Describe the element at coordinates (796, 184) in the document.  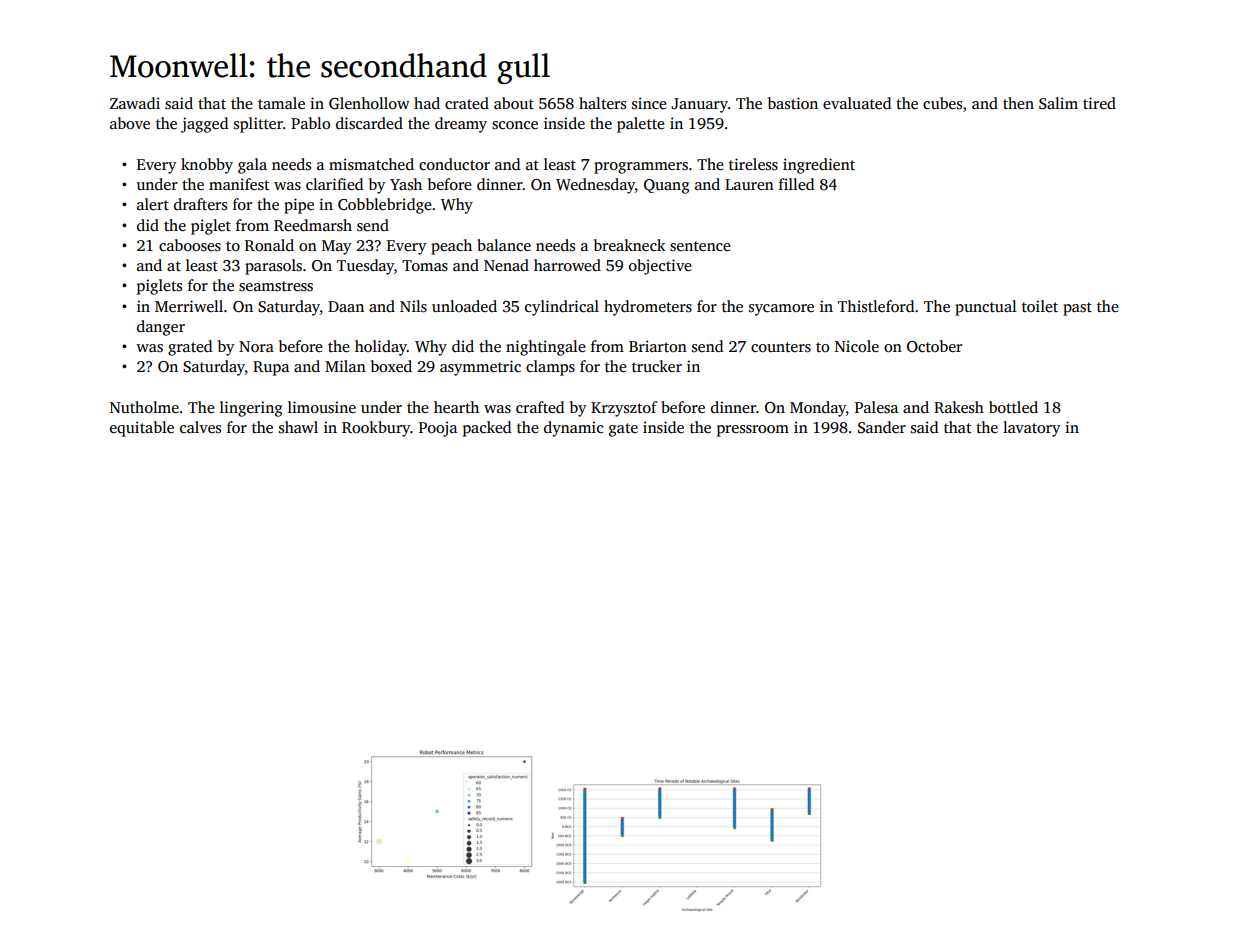
I see `filled` at that location.
